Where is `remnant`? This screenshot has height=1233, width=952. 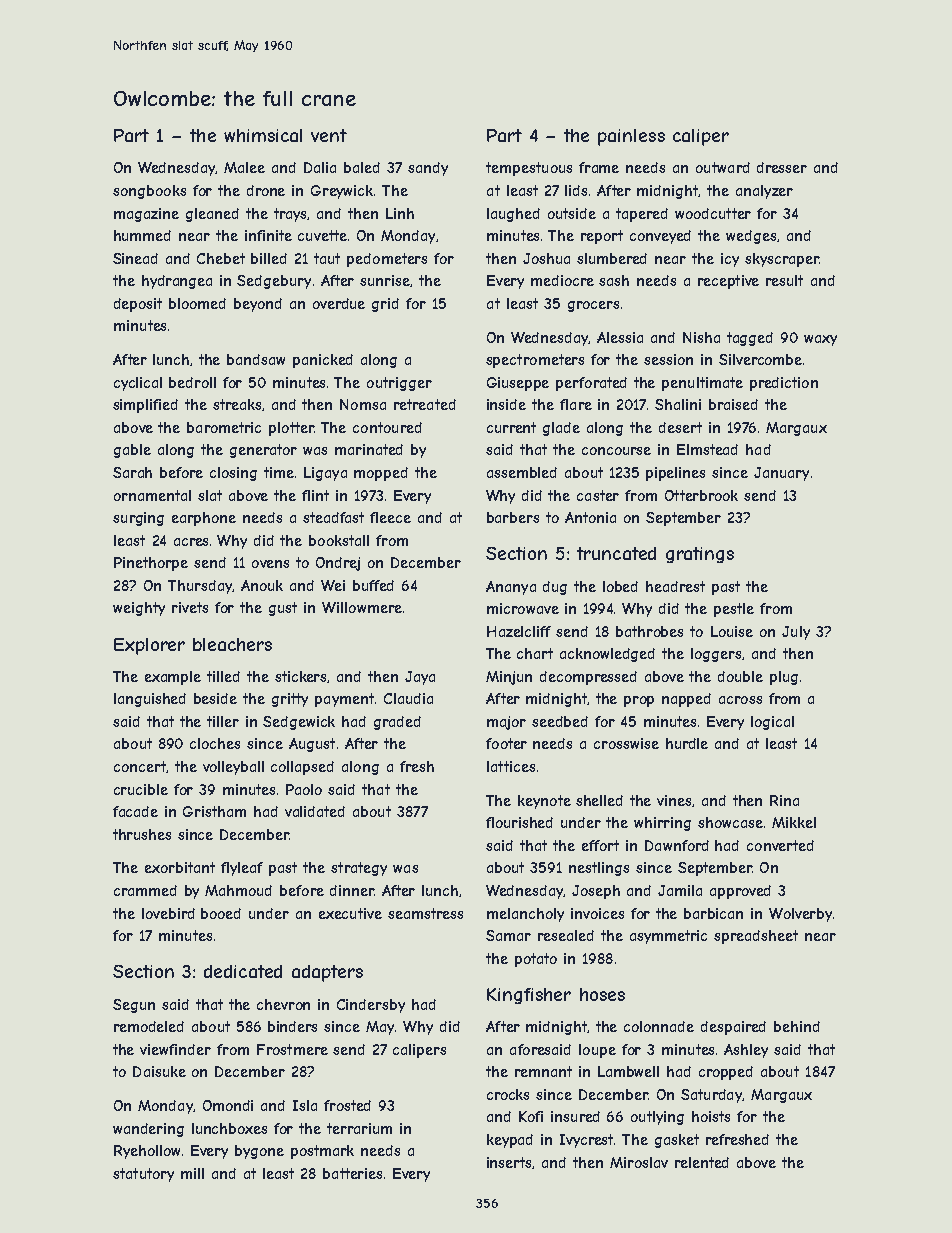 remnant is located at coordinates (543, 1071).
